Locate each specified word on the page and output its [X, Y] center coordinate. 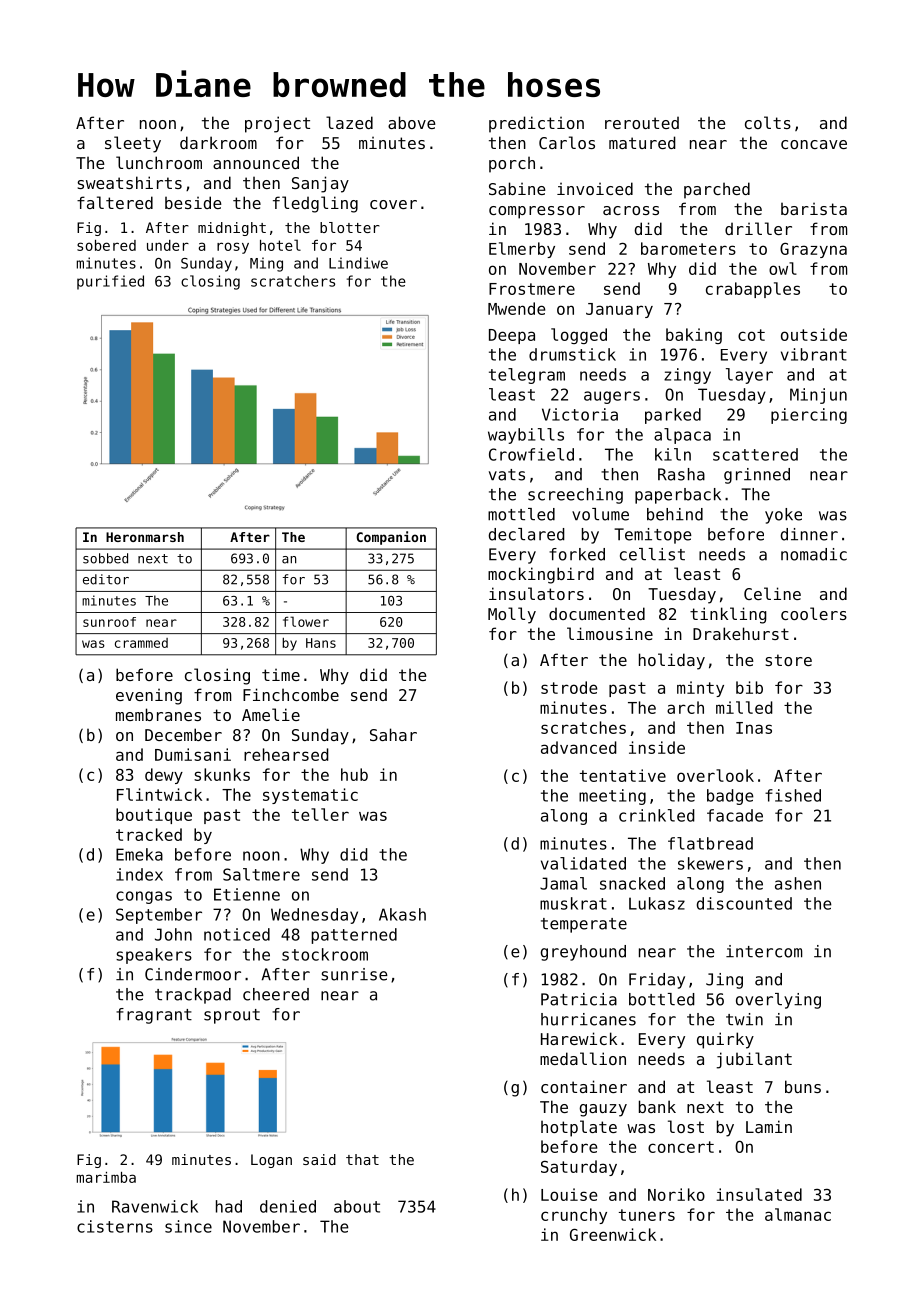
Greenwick [613, 1234]
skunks [222, 774]
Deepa [512, 336]
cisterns [115, 1226]
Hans [321, 643]
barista [814, 209]
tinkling [728, 615]
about [357, 1206]
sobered [106, 245]
